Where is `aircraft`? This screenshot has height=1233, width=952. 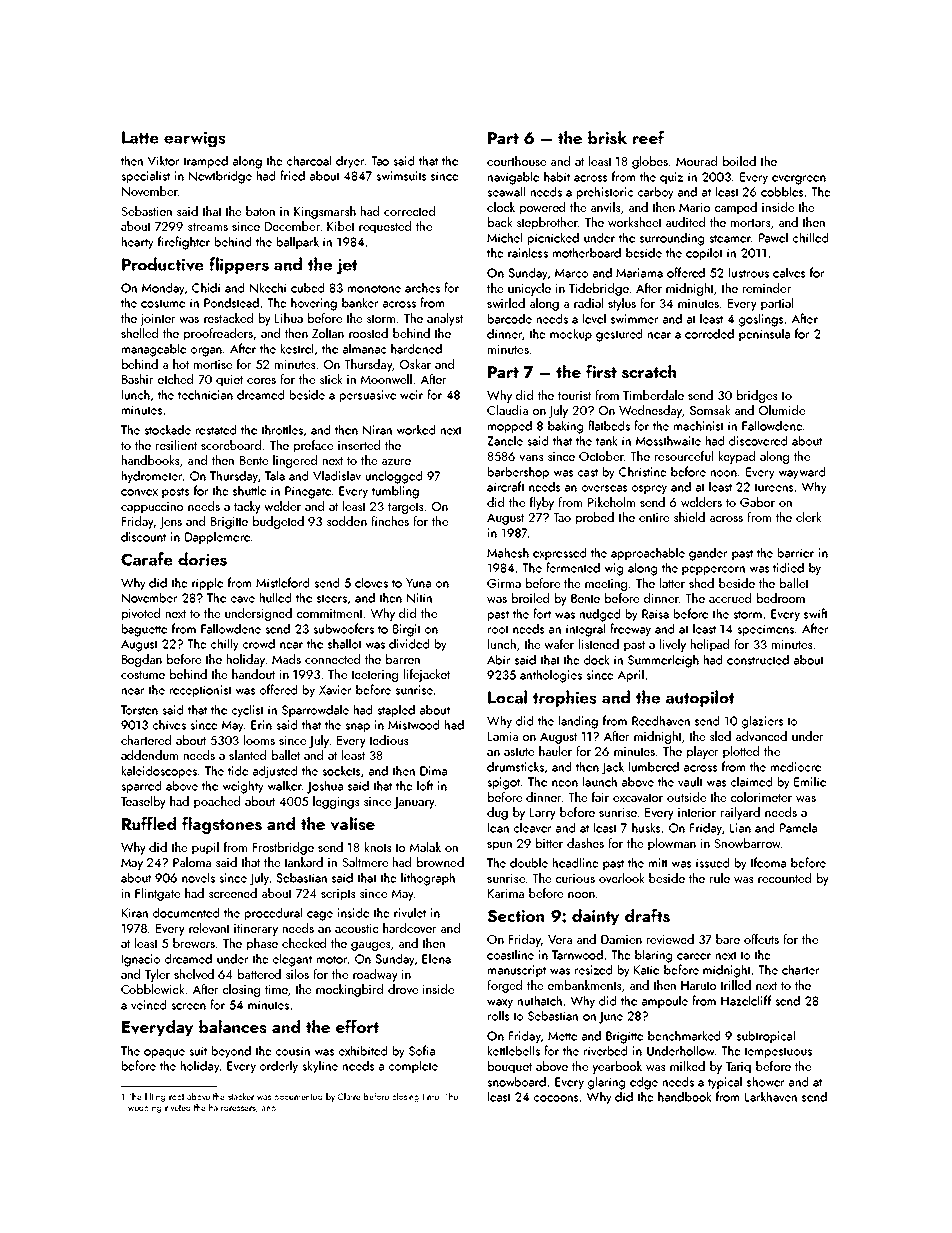
aircraft is located at coordinates (506, 486).
